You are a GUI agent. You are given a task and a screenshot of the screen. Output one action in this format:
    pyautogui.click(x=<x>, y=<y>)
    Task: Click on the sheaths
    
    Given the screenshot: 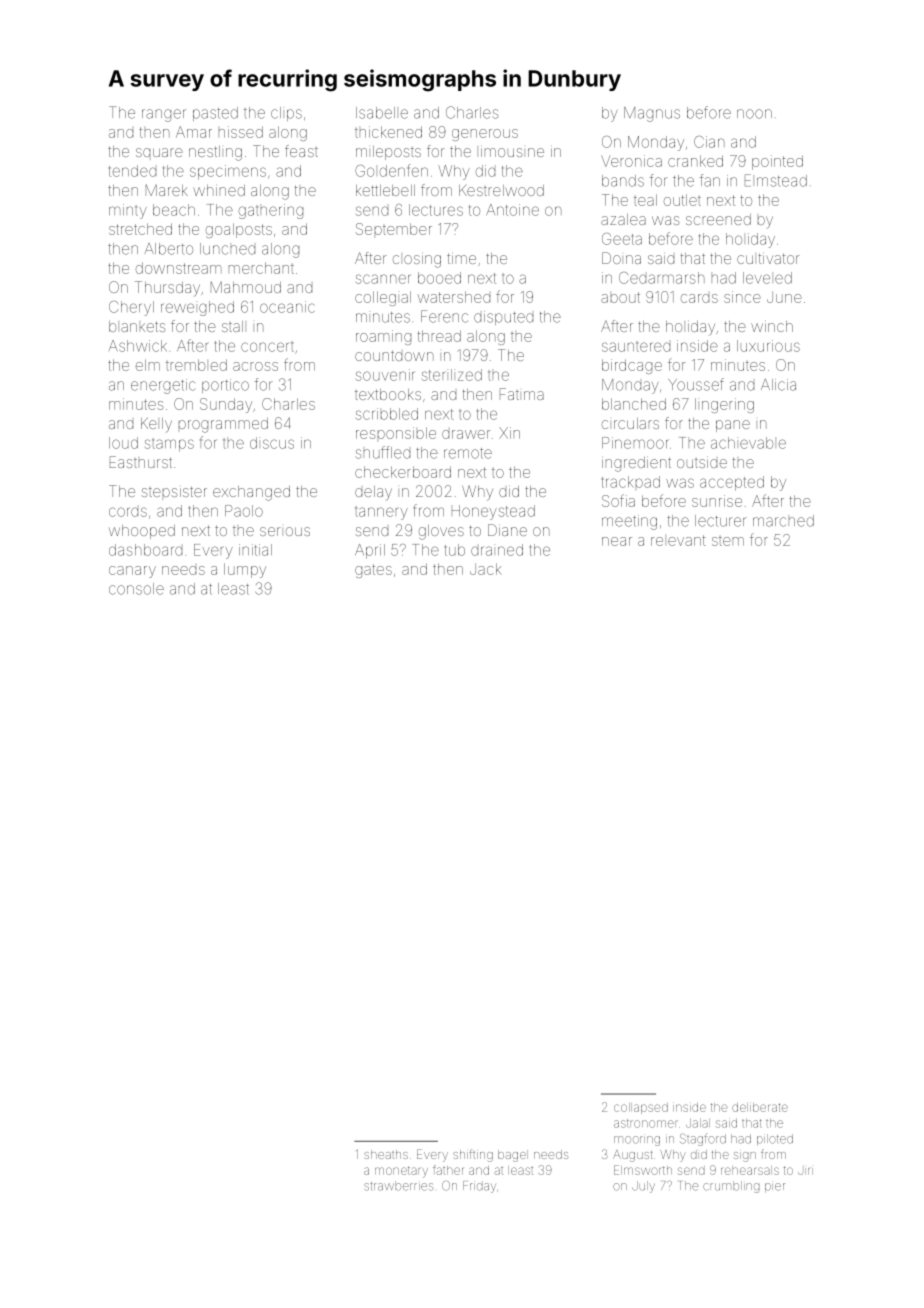 What is the action you would take?
    pyautogui.click(x=386, y=1154)
